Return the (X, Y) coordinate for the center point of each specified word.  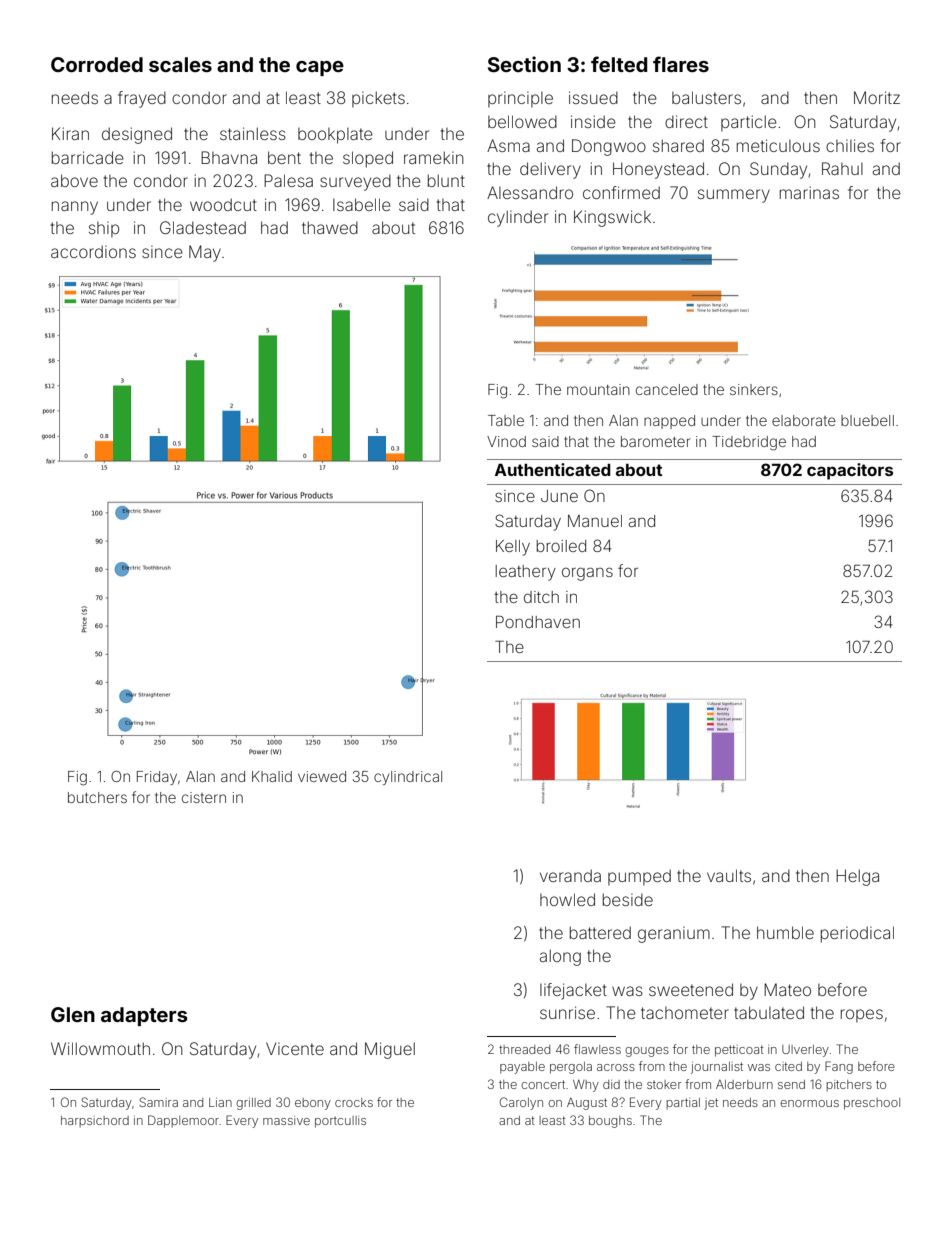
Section (524, 64)
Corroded (97, 64)
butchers (97, 797)
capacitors (850, 471)
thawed (330, 227)
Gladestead (203, 227)
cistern (204, 797)
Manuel (595, 521)
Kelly (513, 548)
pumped (639, 877)
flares (681, 64)
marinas (809, 192)
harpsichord (95, 1121)
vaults (729, 875)
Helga (857, 877)
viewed (322, 776)
